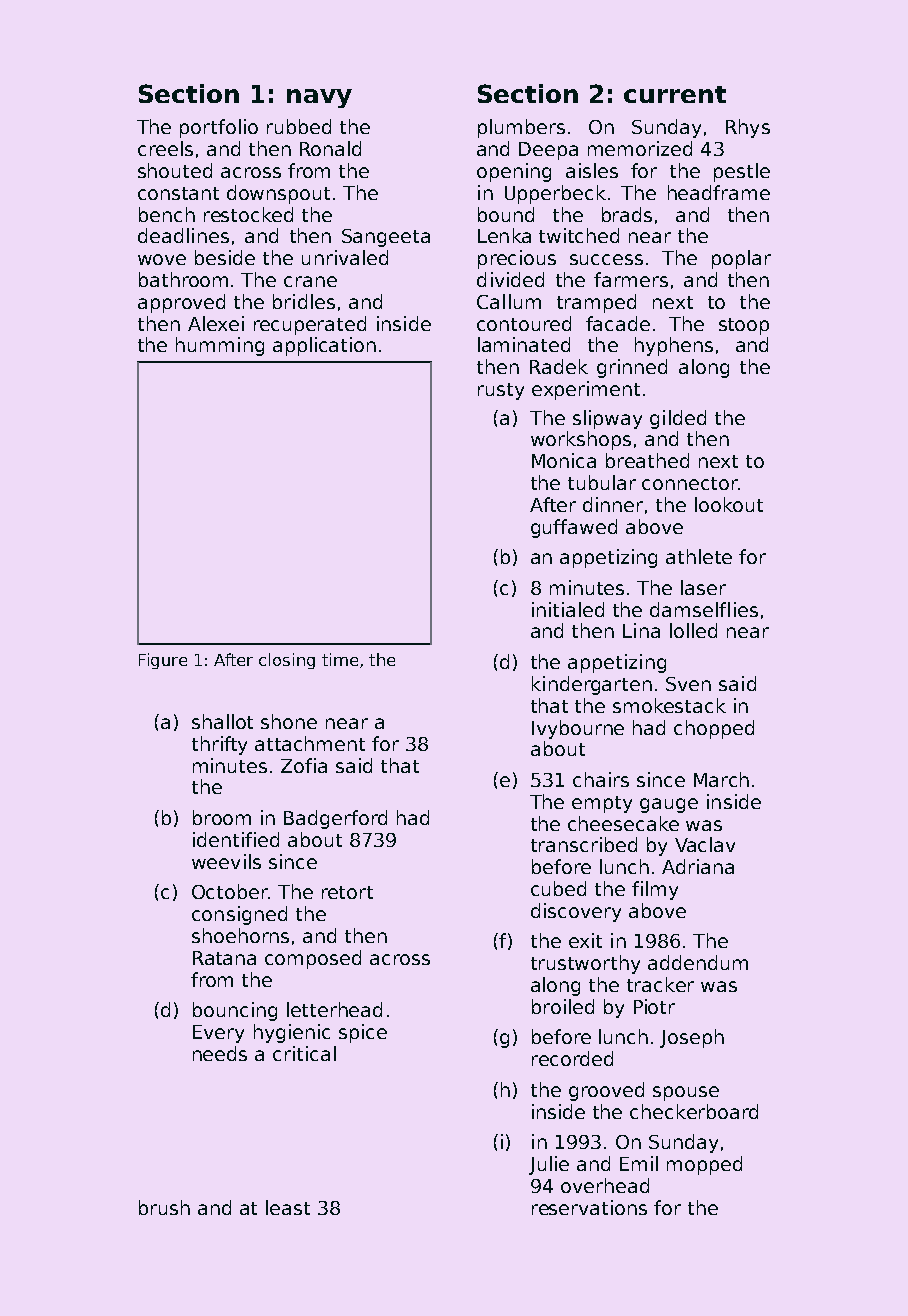 The height and width of the screenshot is (1316, 908). Describe the element at coordinates (216, 323) in the screenshot. I see `Alexei` at that location.
